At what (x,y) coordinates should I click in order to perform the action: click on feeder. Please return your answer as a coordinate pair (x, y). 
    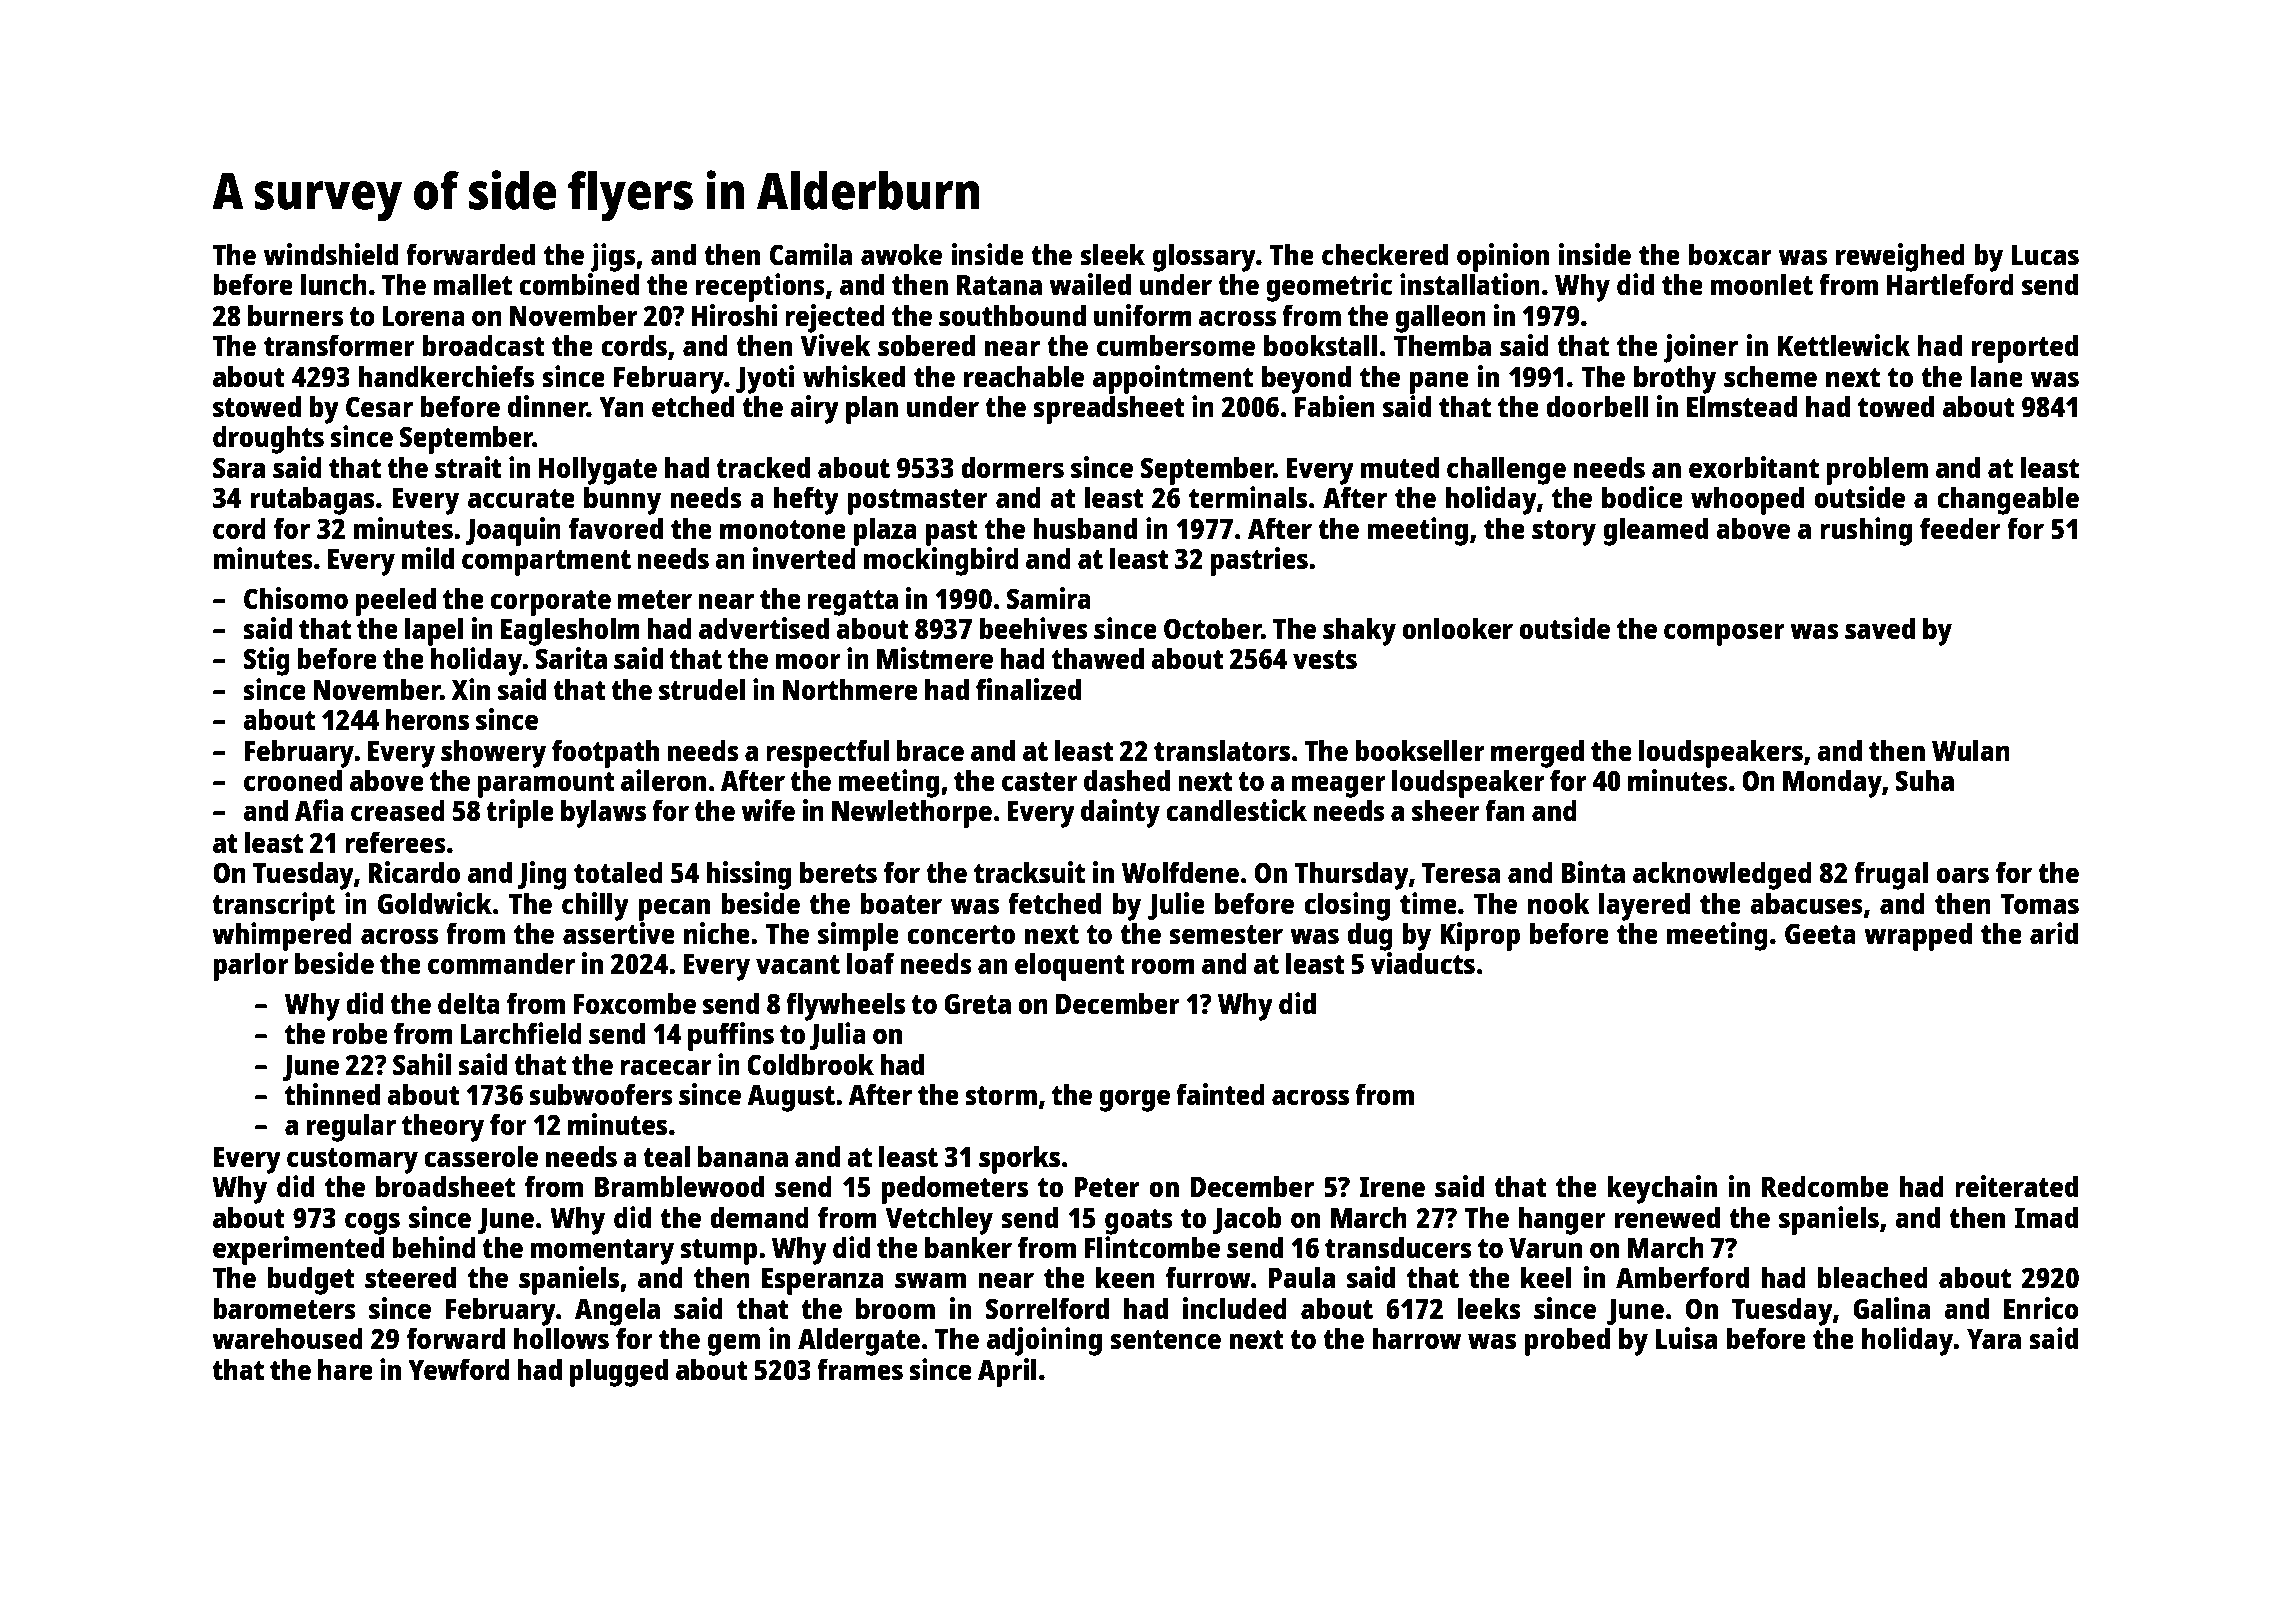
    Looking at the image, I should click on (1960, 528).
